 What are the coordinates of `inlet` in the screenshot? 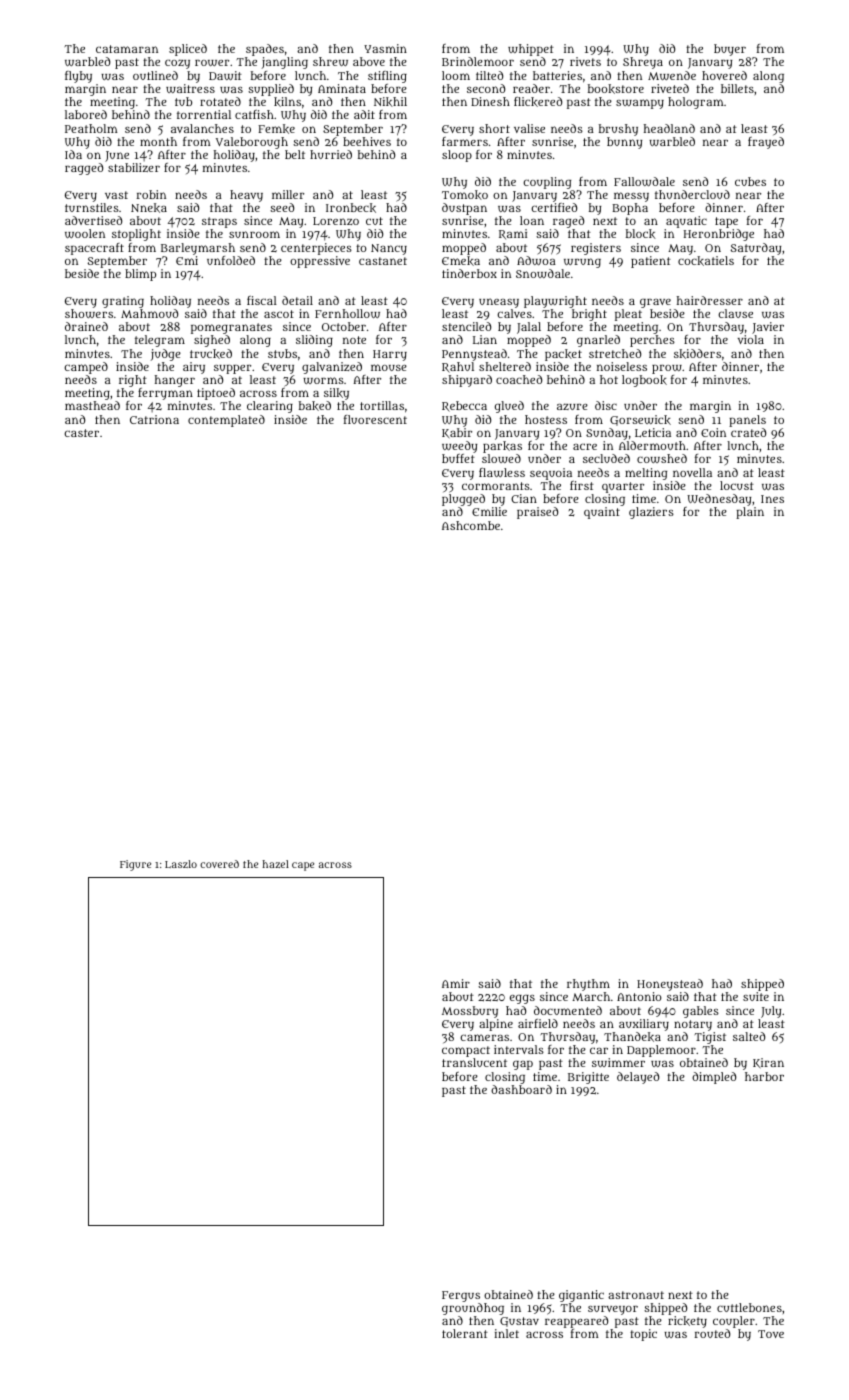 It's located at (506, 1333).
